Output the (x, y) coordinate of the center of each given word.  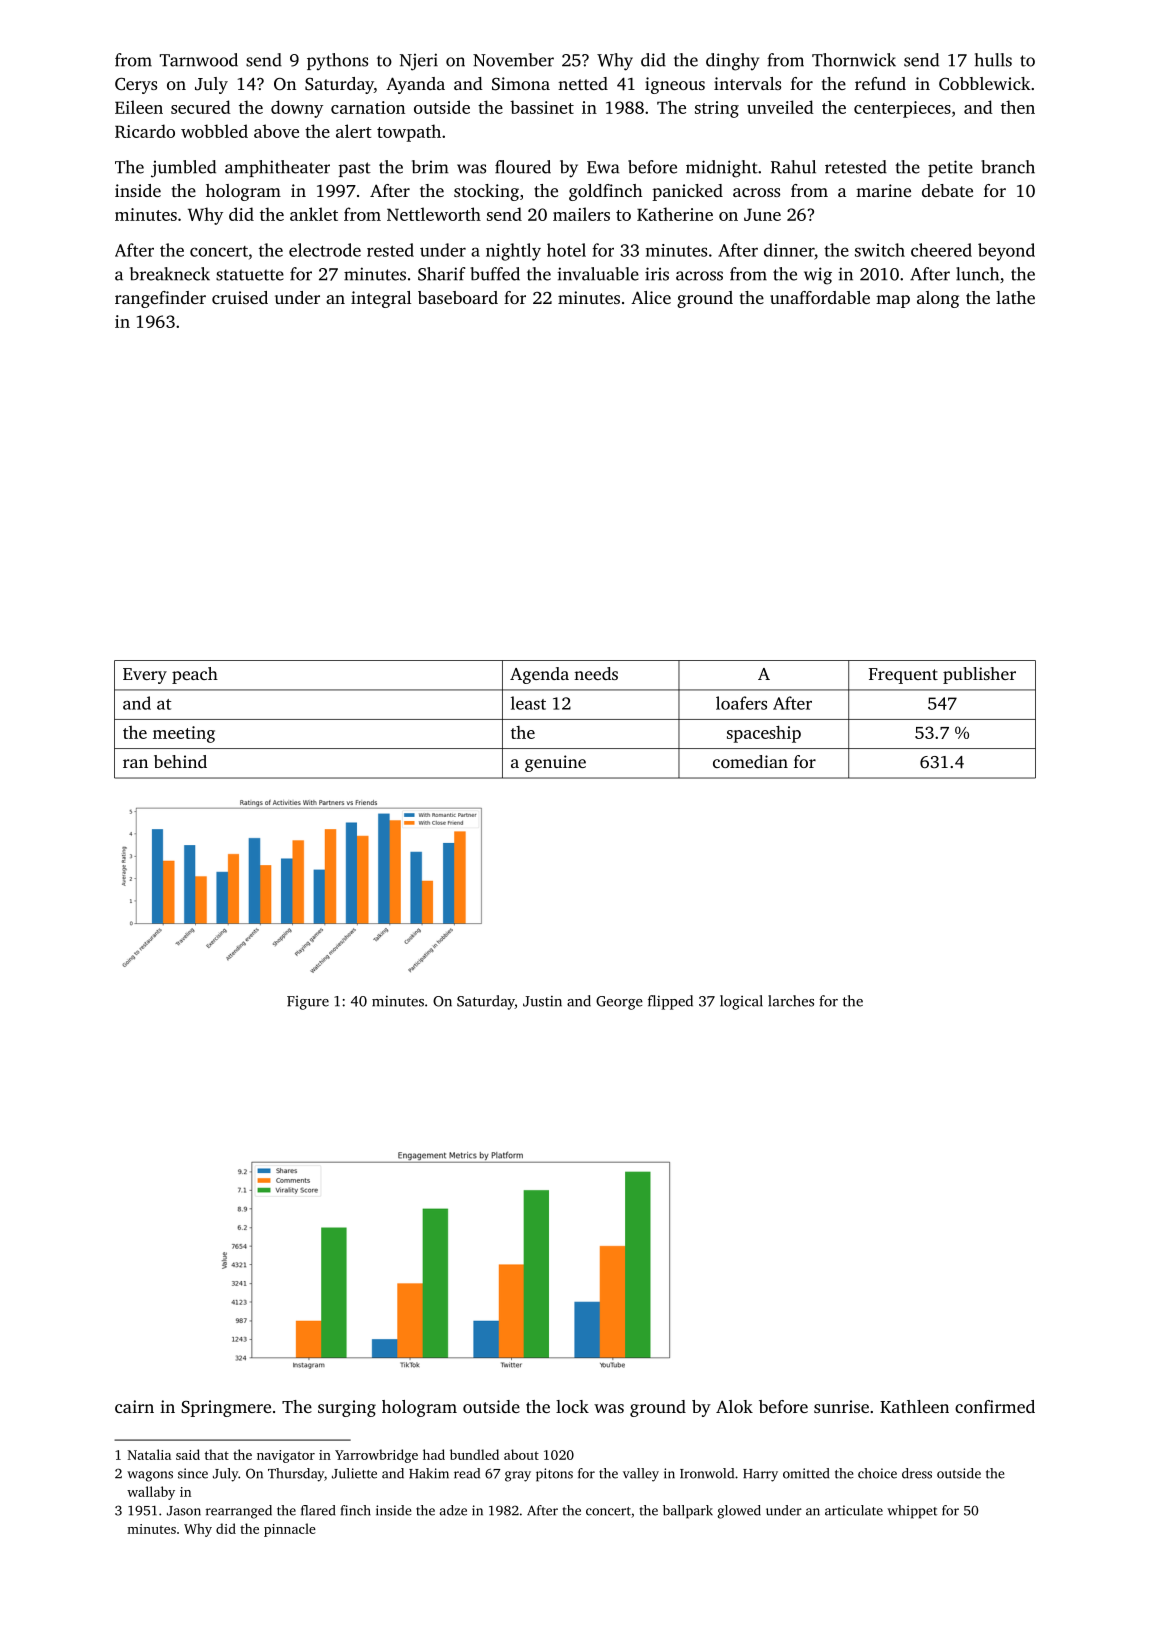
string (717, 109)
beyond (1006, 252)
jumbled (183, 169)
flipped (670, 1002)
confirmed (995, 1406)
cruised (240, 297)
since (193, 1473)
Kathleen (914, 1406)
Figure (308, 1003)
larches (791, 1001)
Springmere (226, 1408)
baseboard (458, 297)
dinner (789, 250)
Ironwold (707, 1473)
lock (572, 1406)
